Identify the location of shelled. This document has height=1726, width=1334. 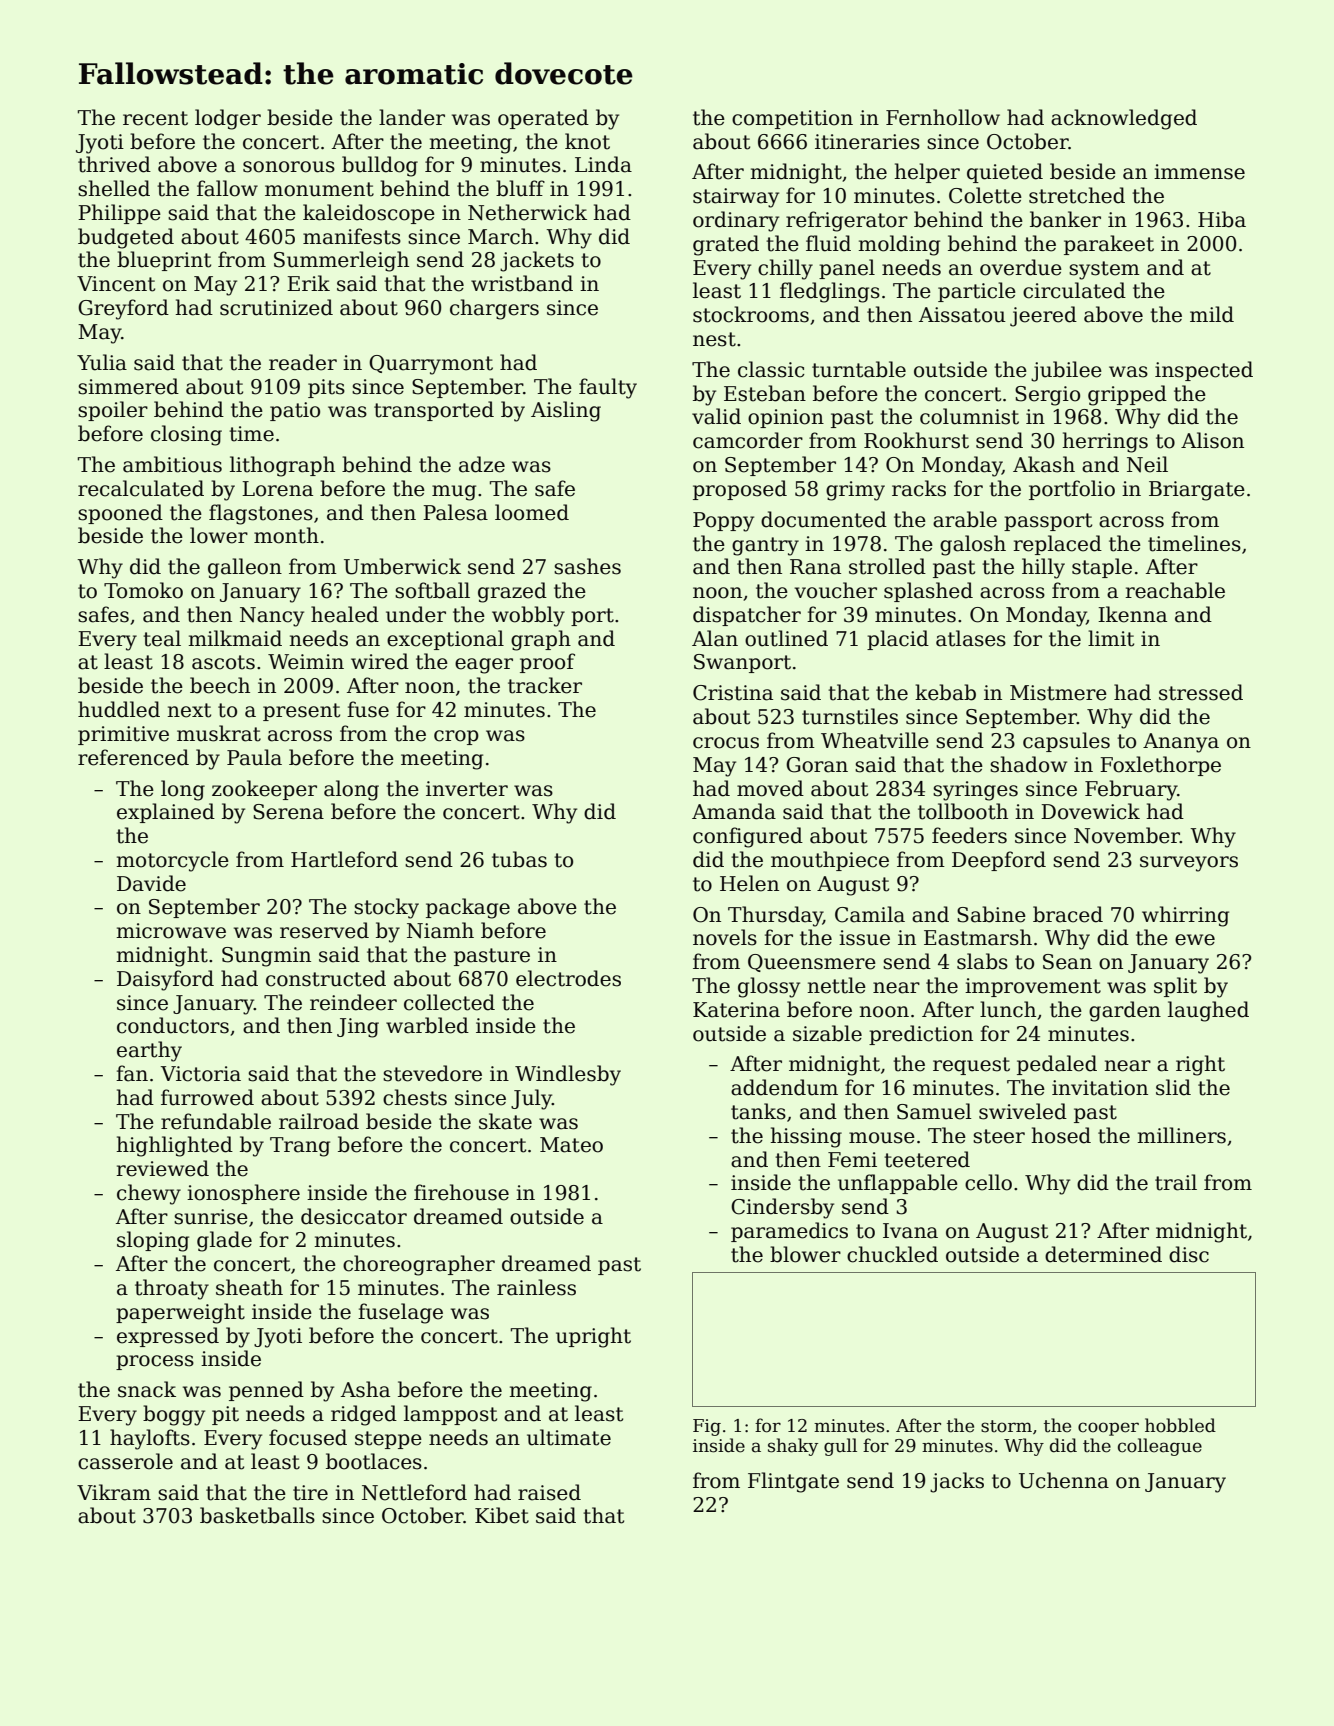
(114, 188).
